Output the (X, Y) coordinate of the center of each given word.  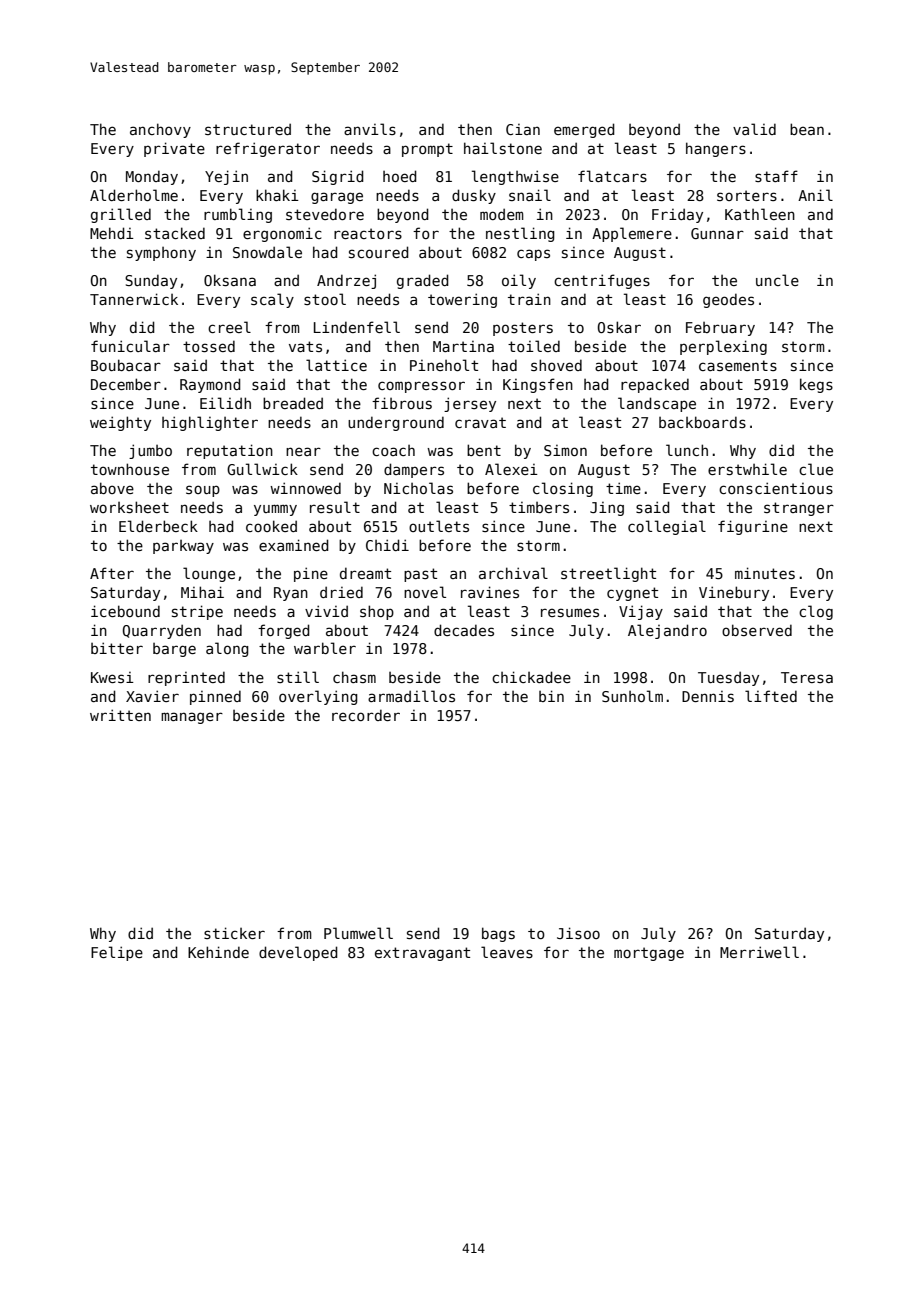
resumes (570, 612)
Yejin (226, 177)
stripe (197, 612)
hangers (716, 149)
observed (757, 630)
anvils (370, 129)
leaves (507, 952)
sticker (234, 933)
